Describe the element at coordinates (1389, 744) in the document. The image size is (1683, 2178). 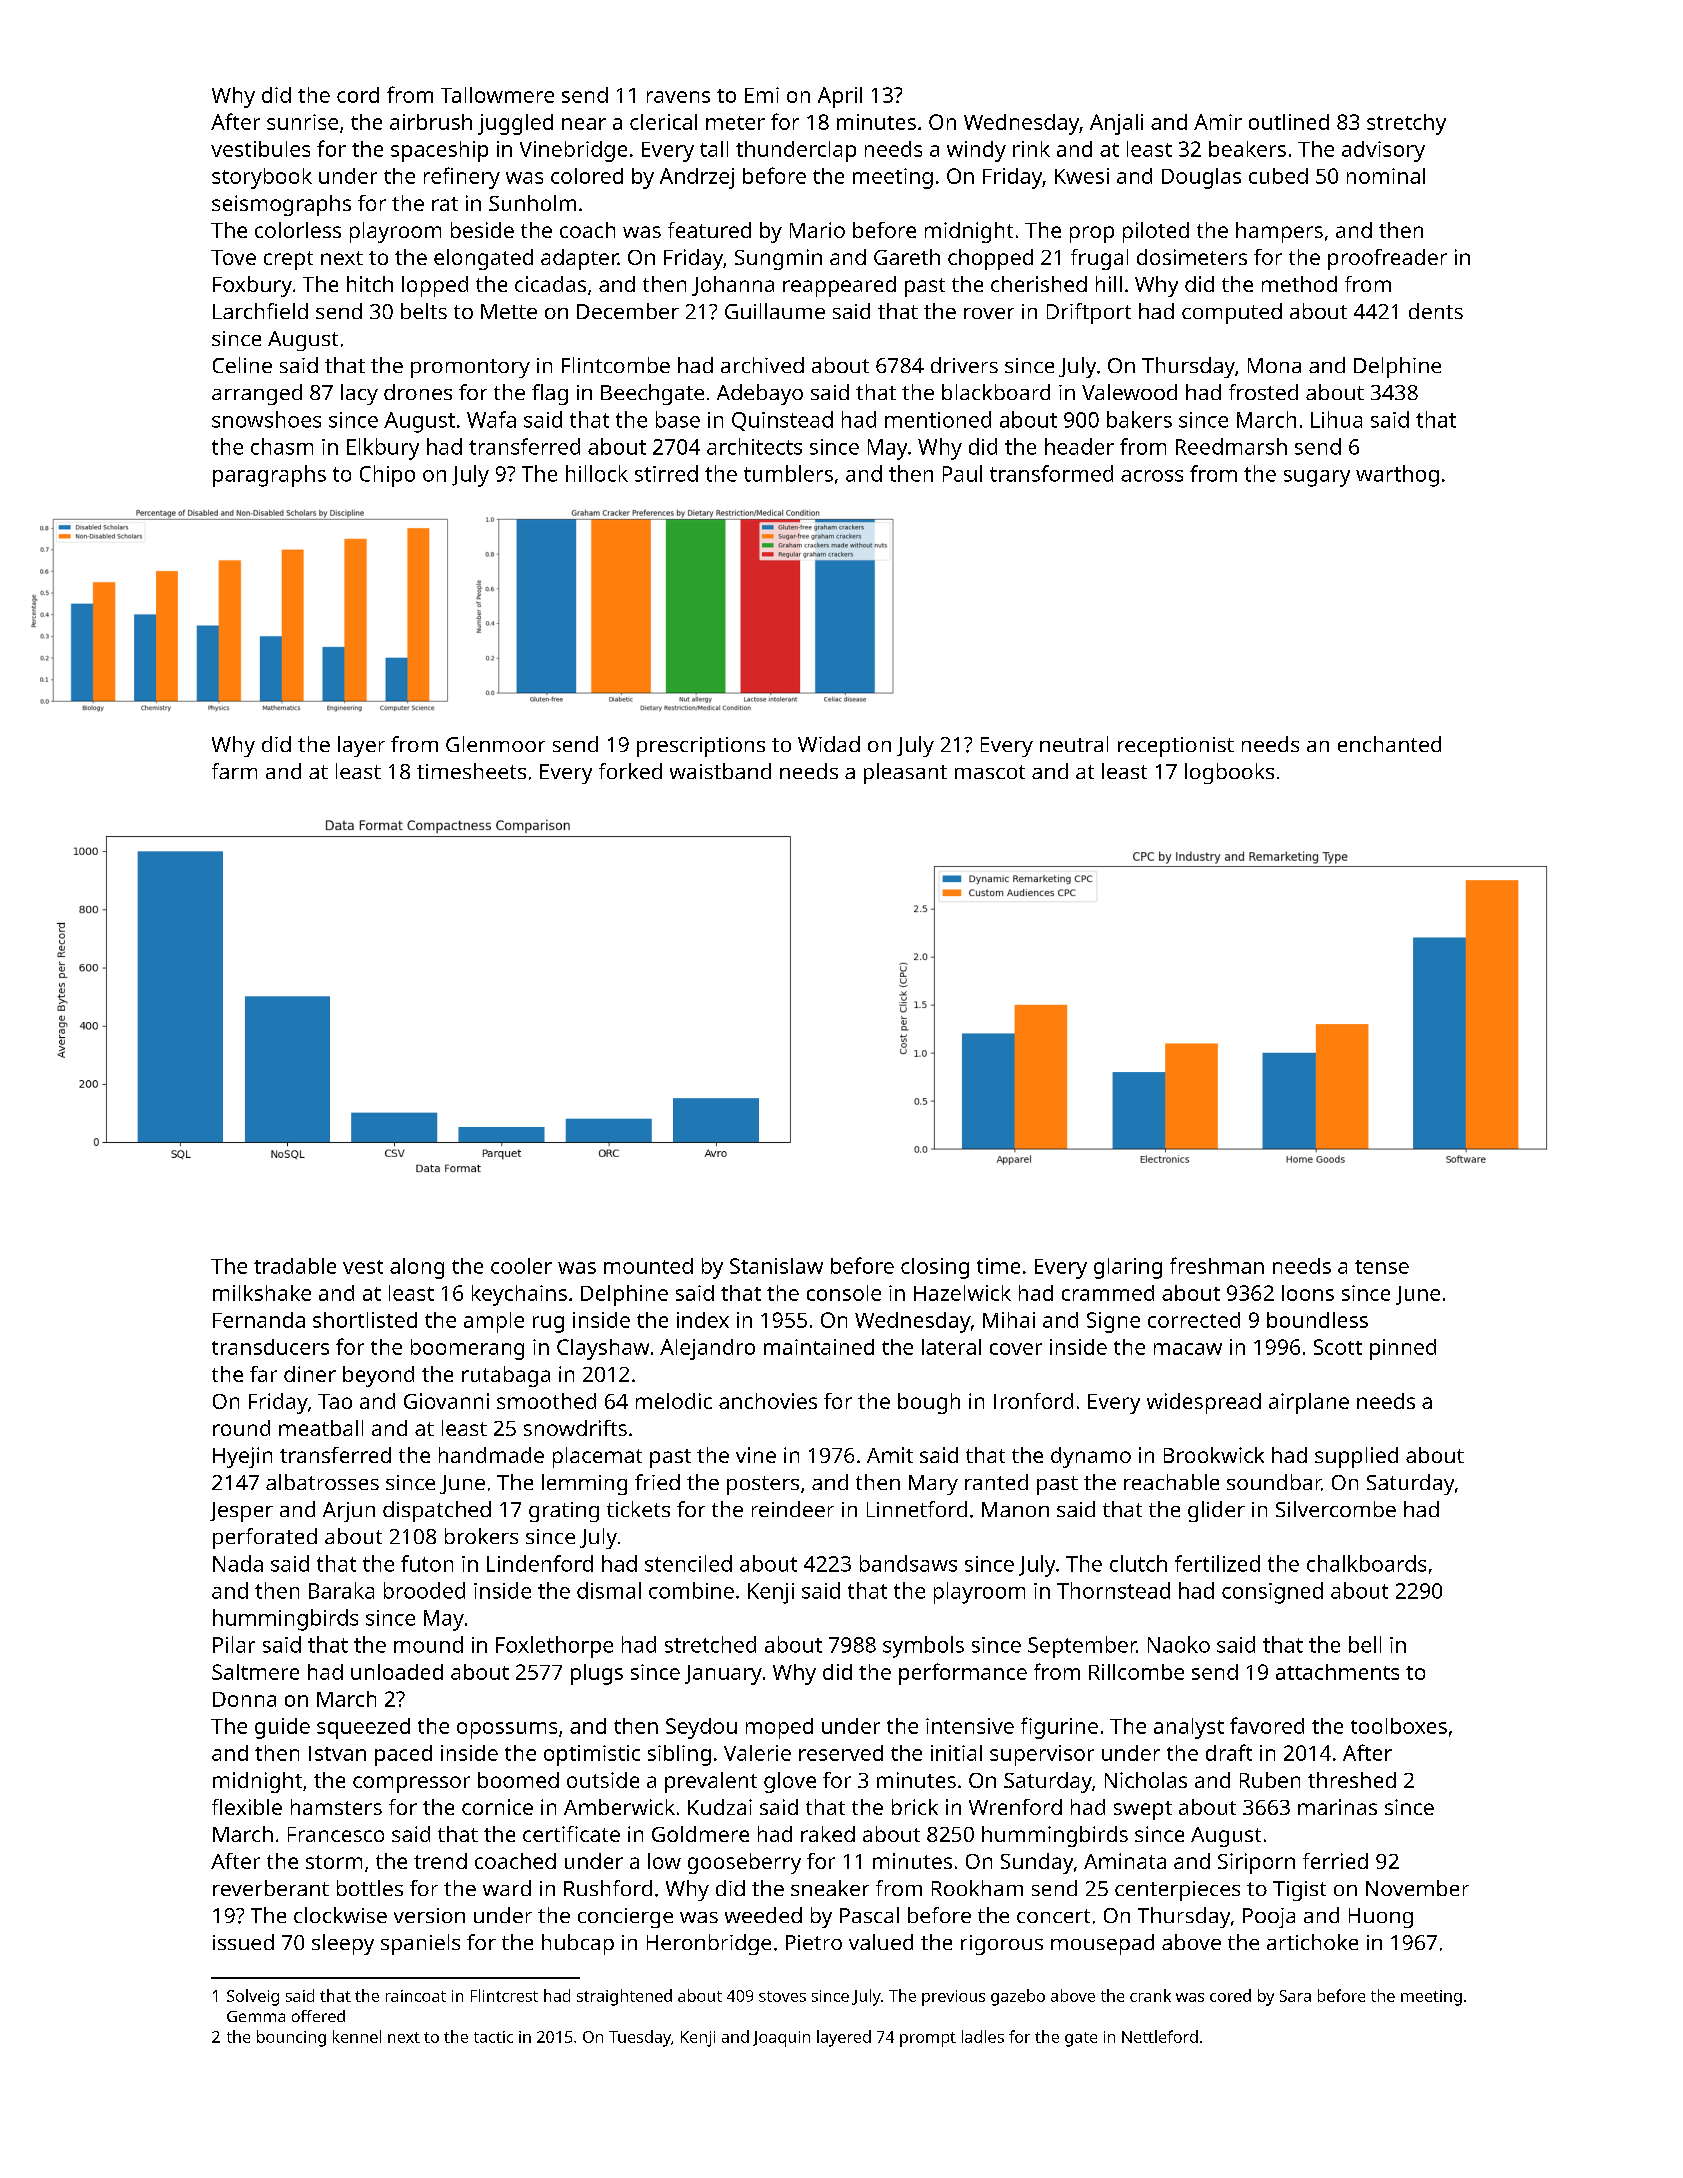
I see `enchanted` at that location.
